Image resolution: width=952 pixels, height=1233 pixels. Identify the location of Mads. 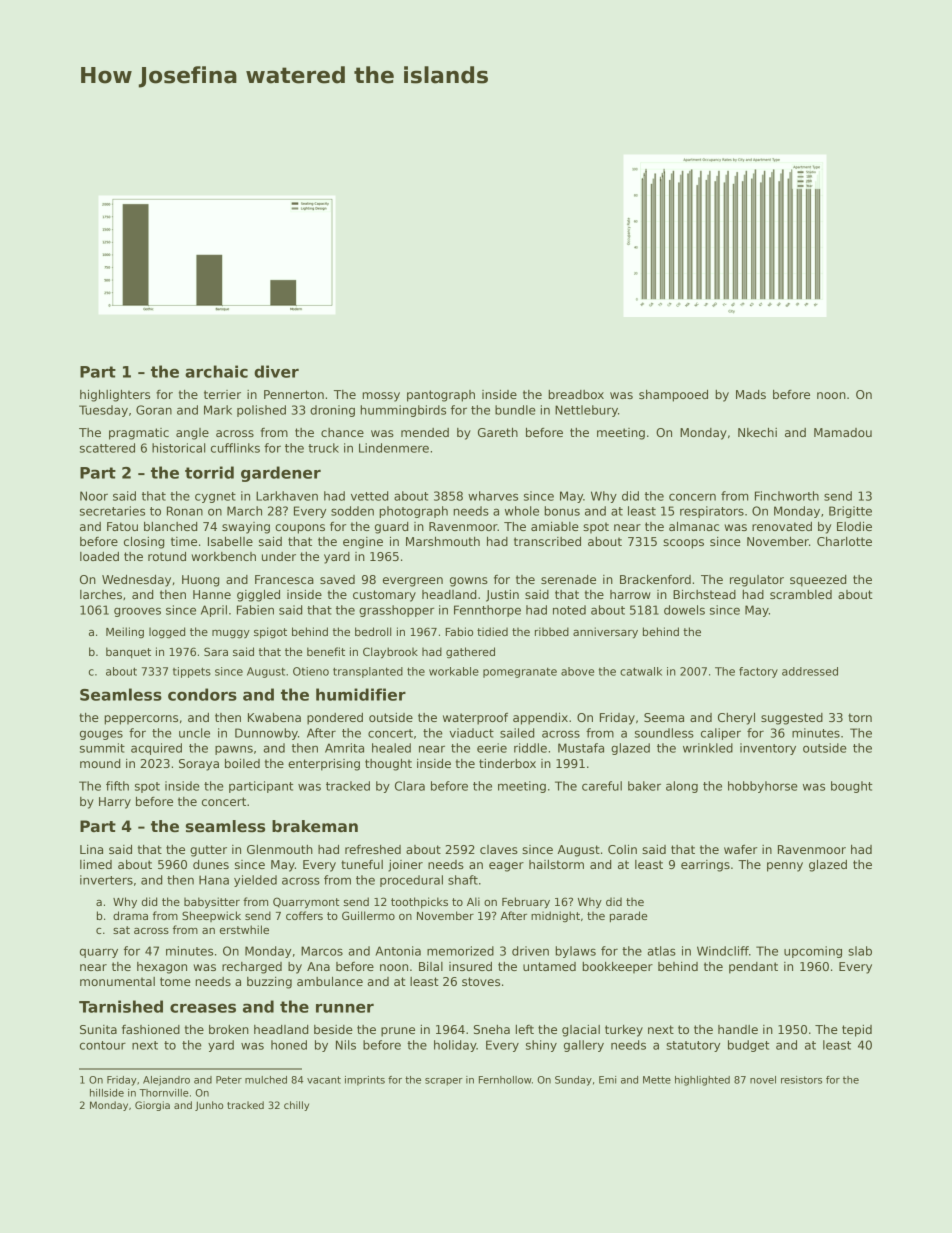
(751, 394).
